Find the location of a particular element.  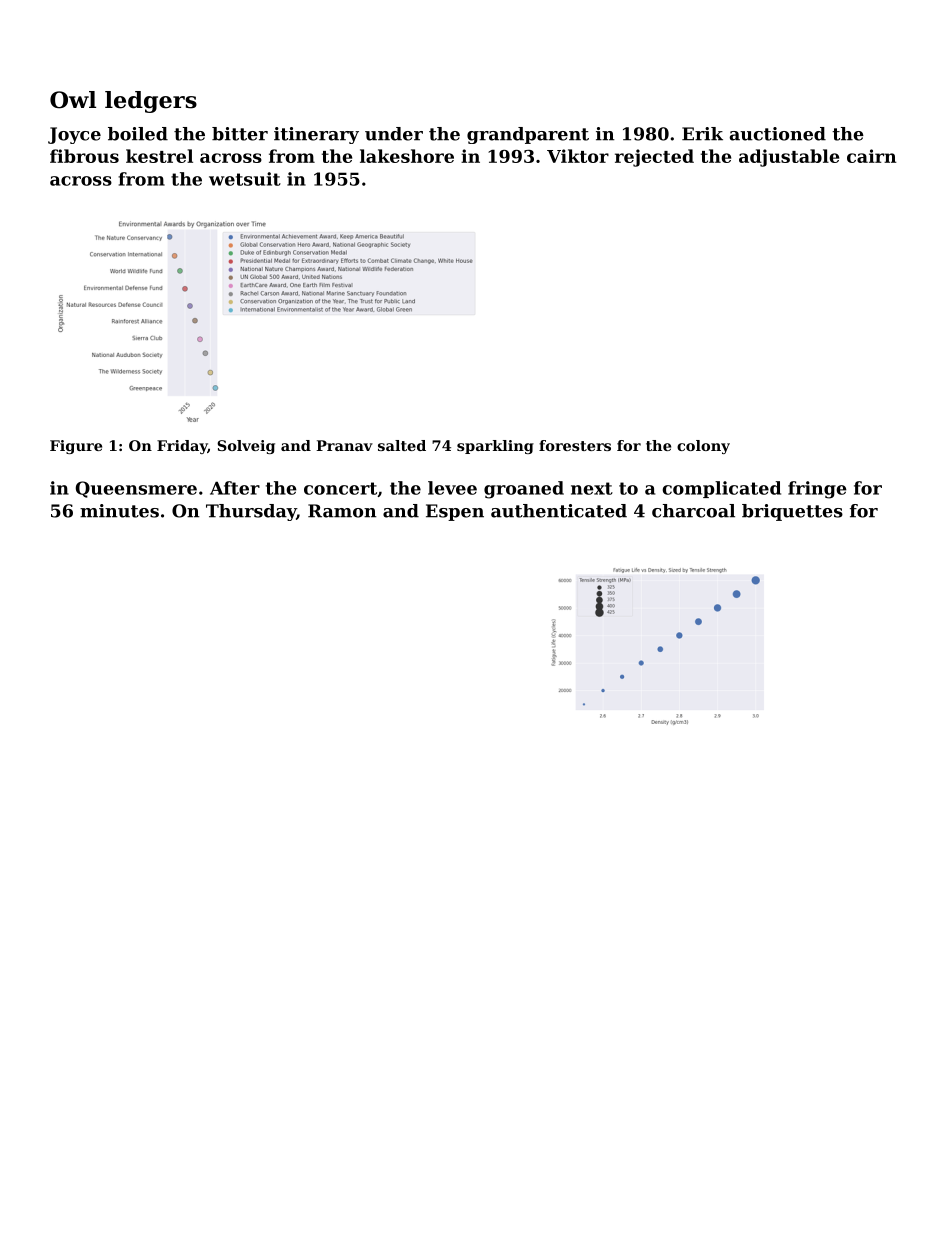

Pranav is located at coordinates (344, 445).
